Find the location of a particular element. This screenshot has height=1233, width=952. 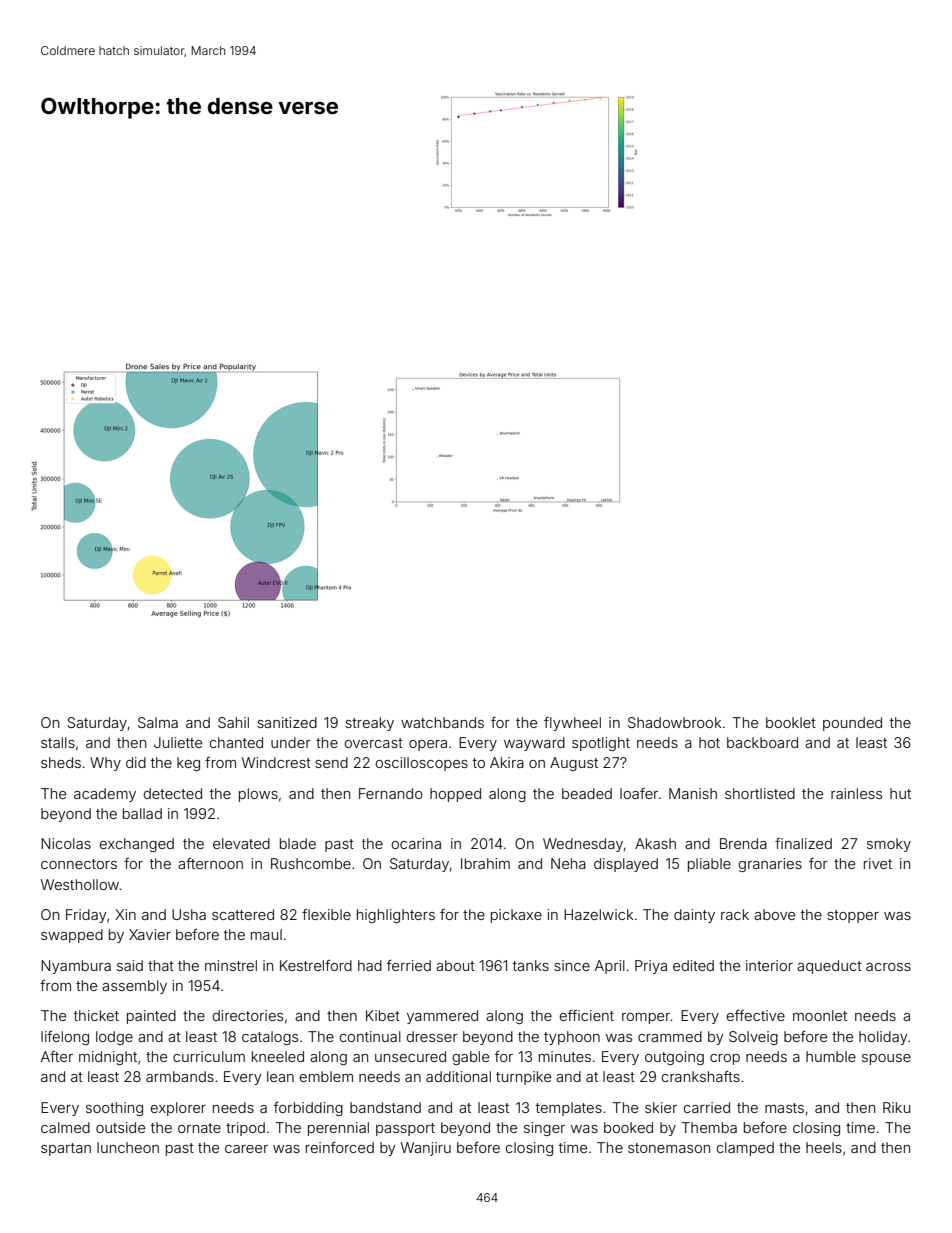

heels is located at coordinates (824, 1147).
